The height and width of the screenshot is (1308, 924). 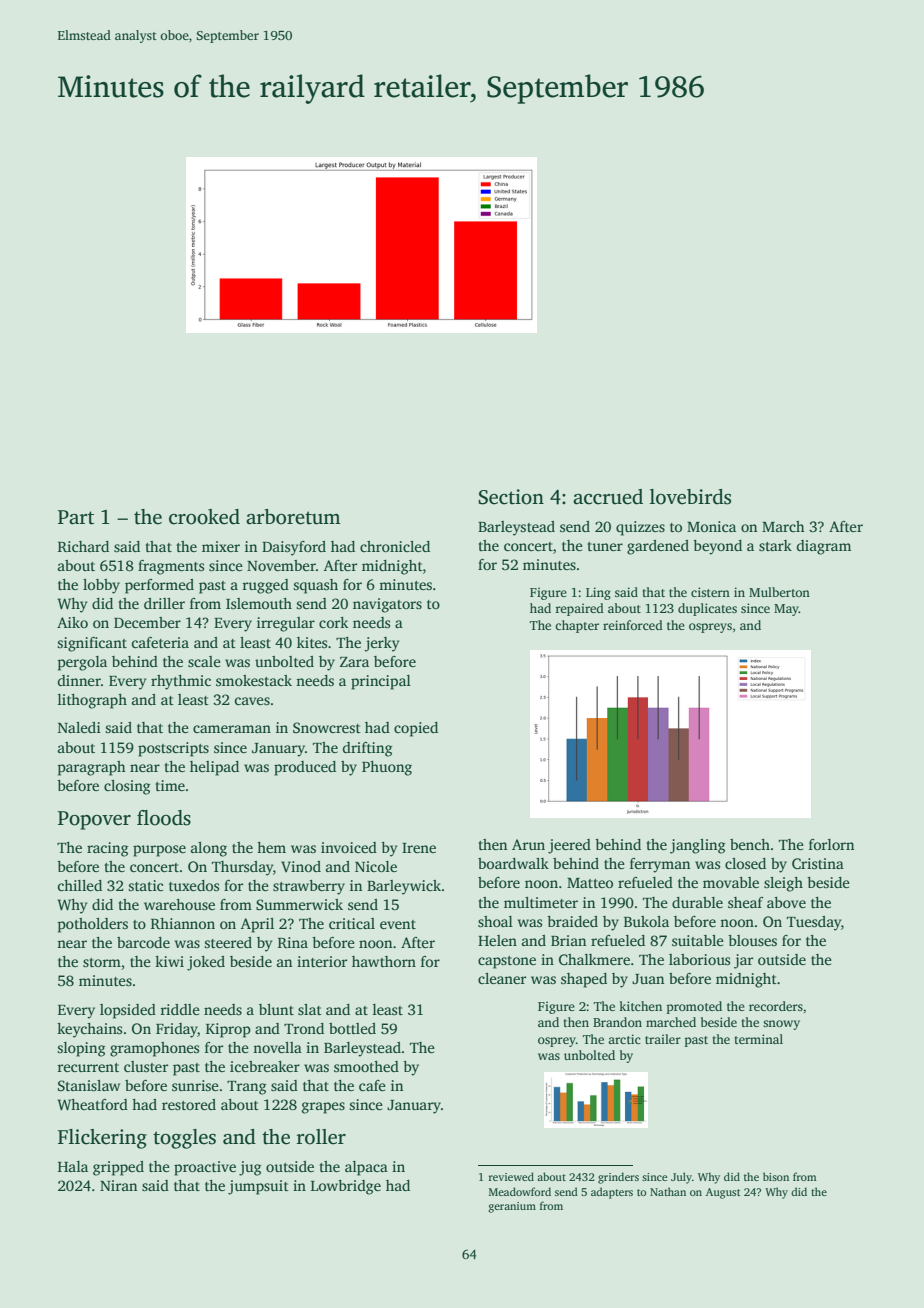 I want to click on joked, so click(x=206, y=963).
